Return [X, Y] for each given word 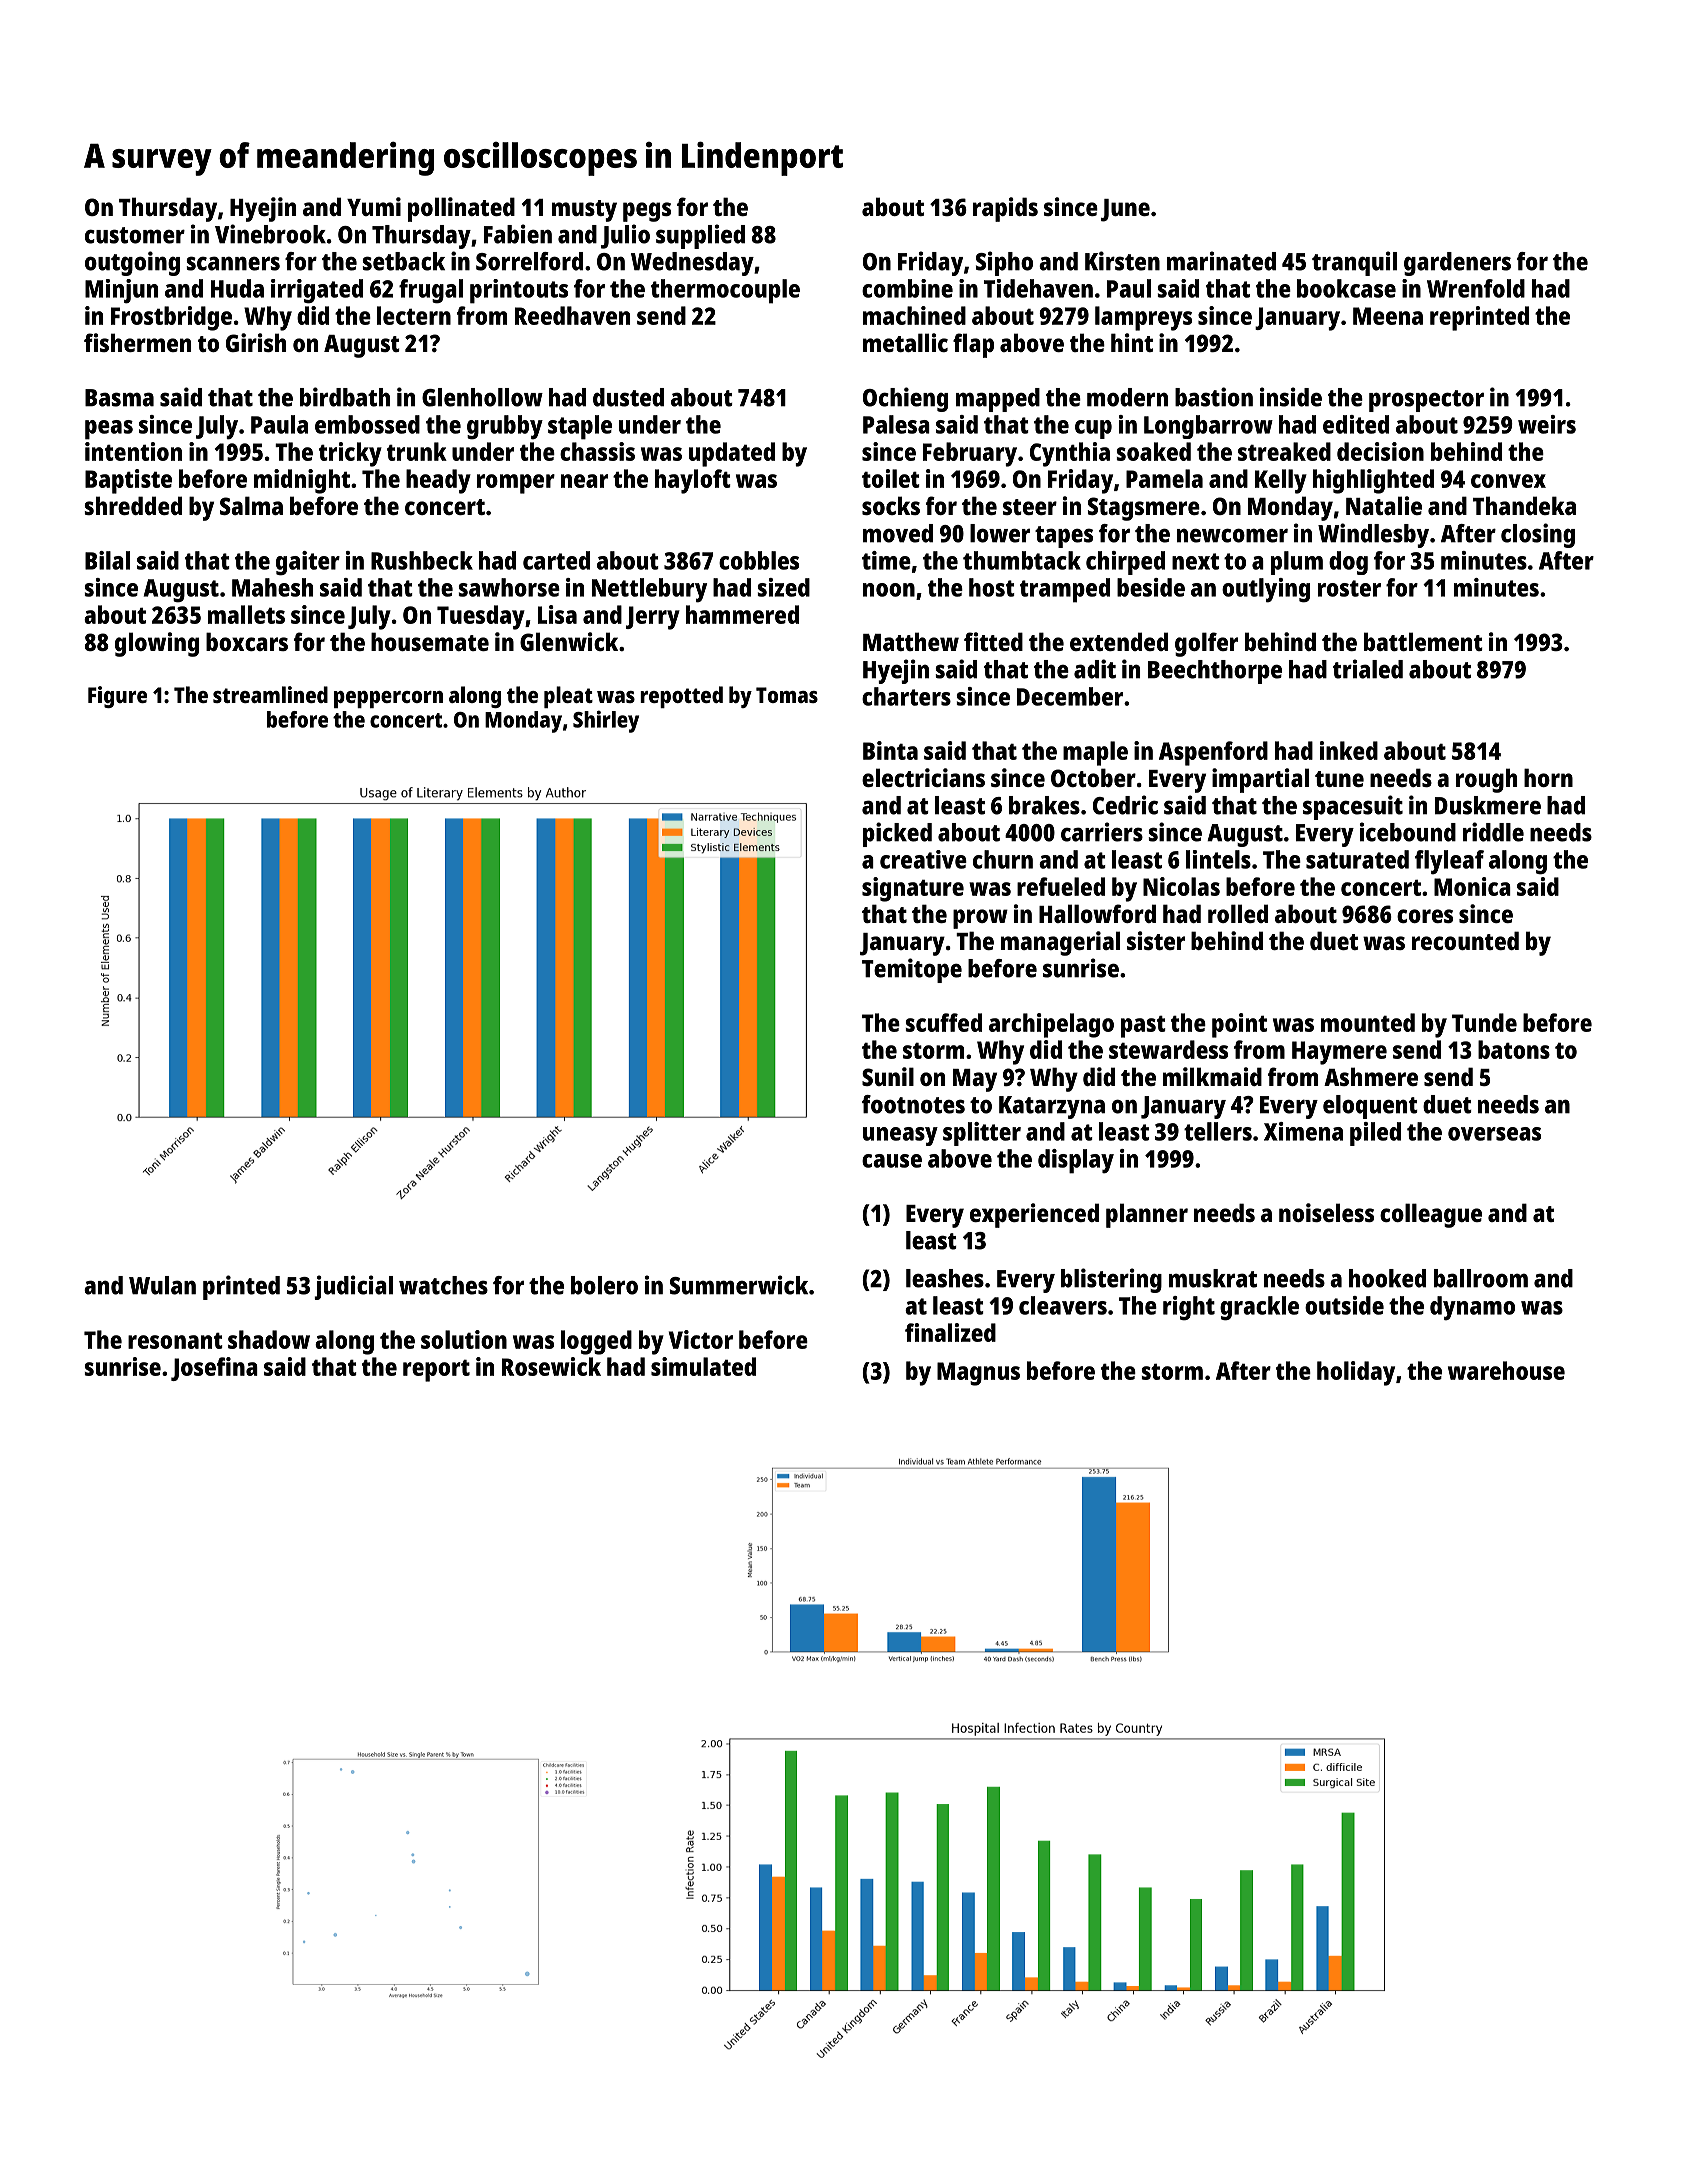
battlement [1423, 641]
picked [897, 834]
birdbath [345, 397]
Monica [1472, 886]
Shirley [606, 721]
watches [443, 1285]
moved [898, 533]
